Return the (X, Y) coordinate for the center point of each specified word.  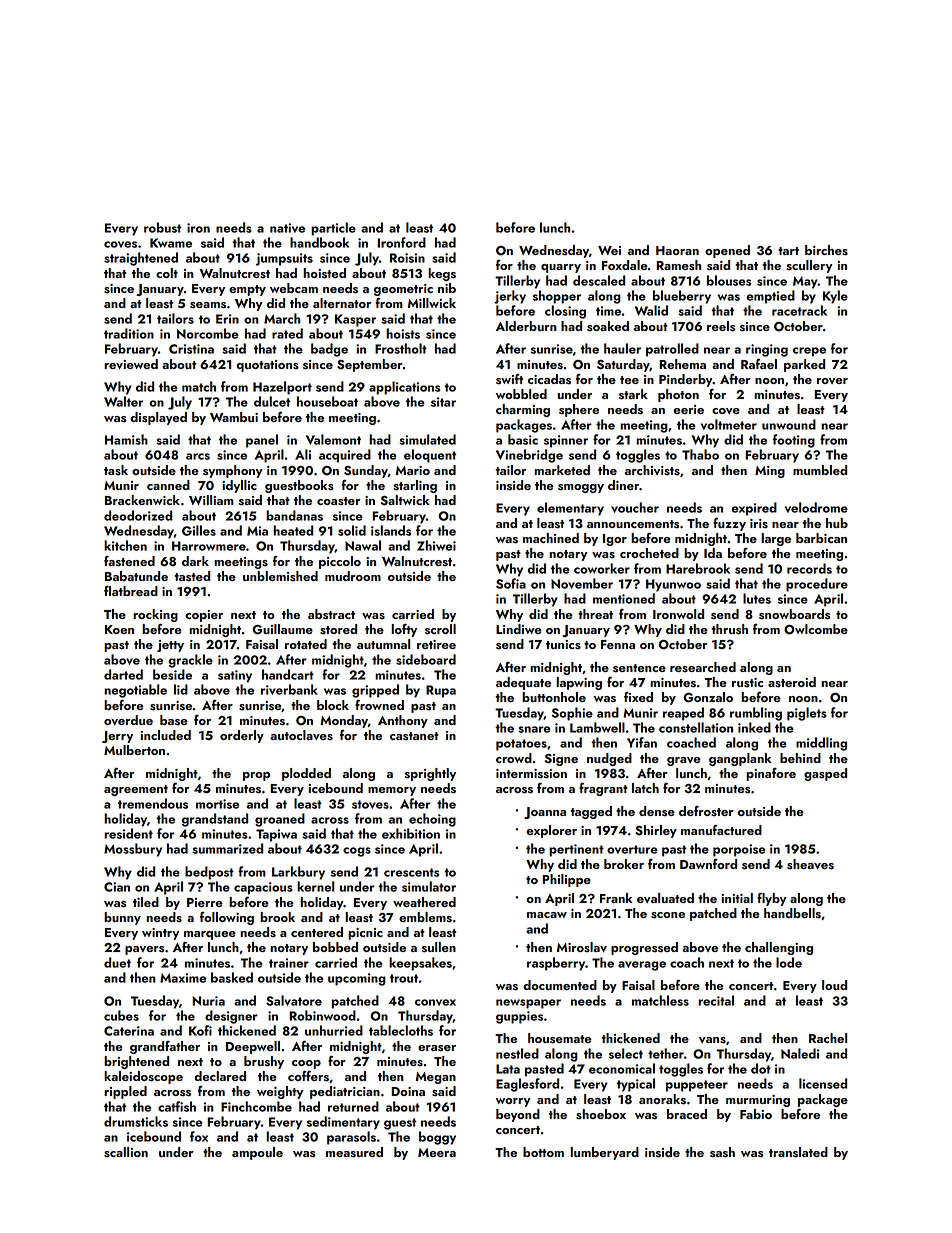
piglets (807, 714)
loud (834, 985)
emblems (425, 917)
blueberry (682, 297)
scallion (126, 1152)
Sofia (511, 583)
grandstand (215, 820)
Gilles (199, 530)
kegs (442, 274)
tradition (129, 333)
